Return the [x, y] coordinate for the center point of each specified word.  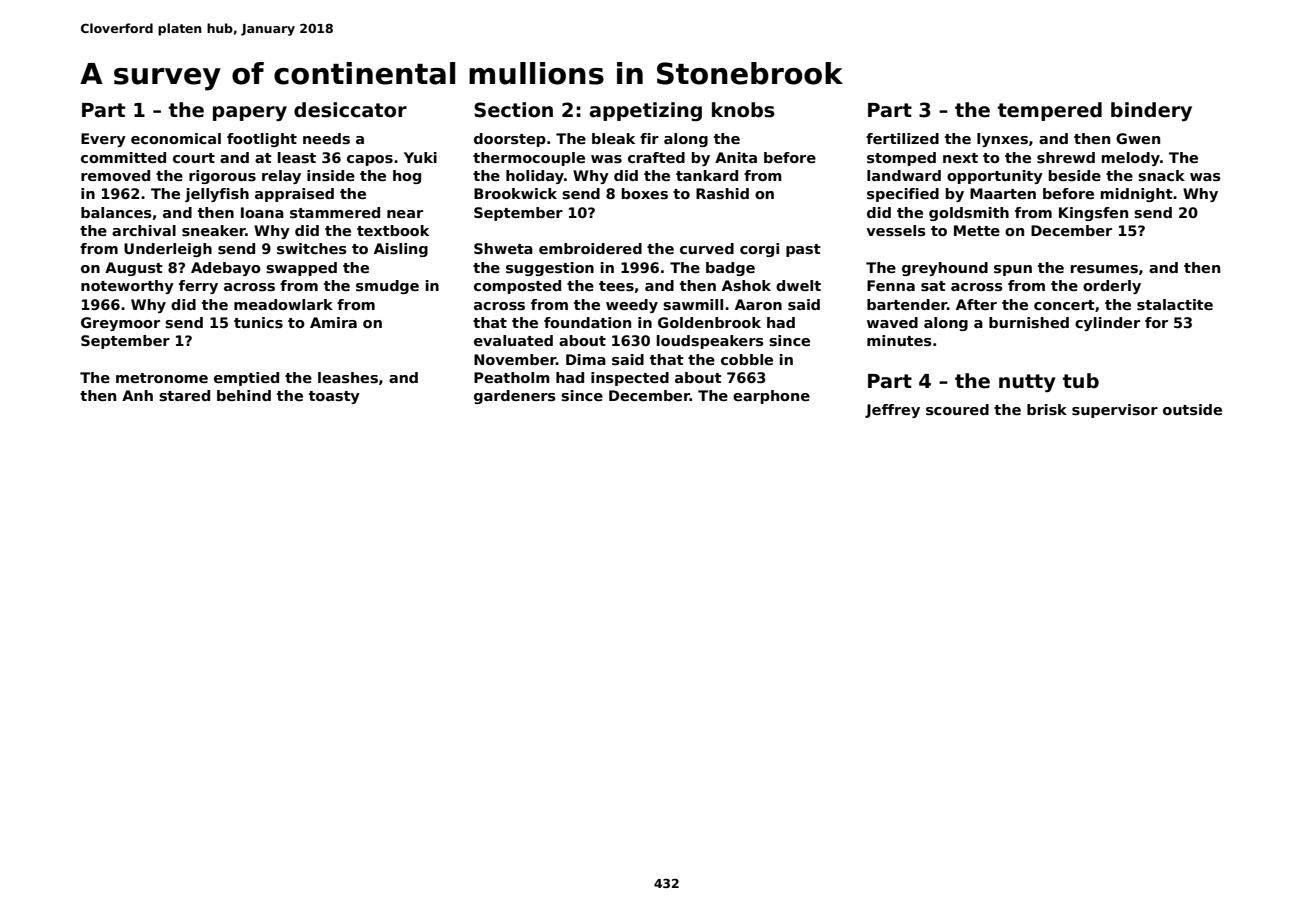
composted [517, 287]
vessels [896, 230]
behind [244, 395]
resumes [1104, 269]
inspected [630, 379]
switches [312, 248]
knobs [743, 110]
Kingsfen [1093, 214]
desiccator [350, 110]
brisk [1047, 409]
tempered [1050, 111]
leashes [348, 377]
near [405, 214]
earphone [771, 397]
